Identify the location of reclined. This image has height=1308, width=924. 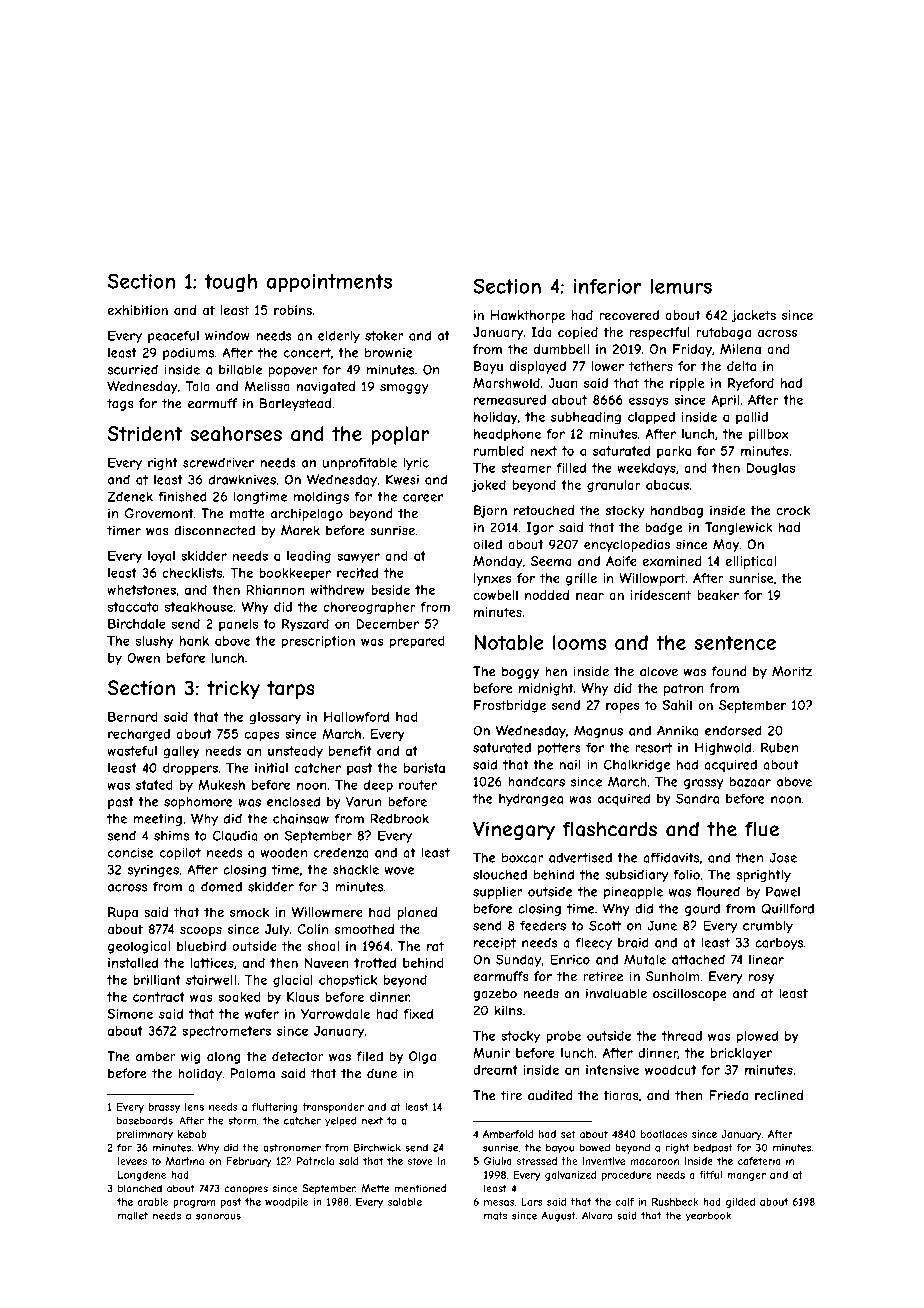
(779, 1095).
